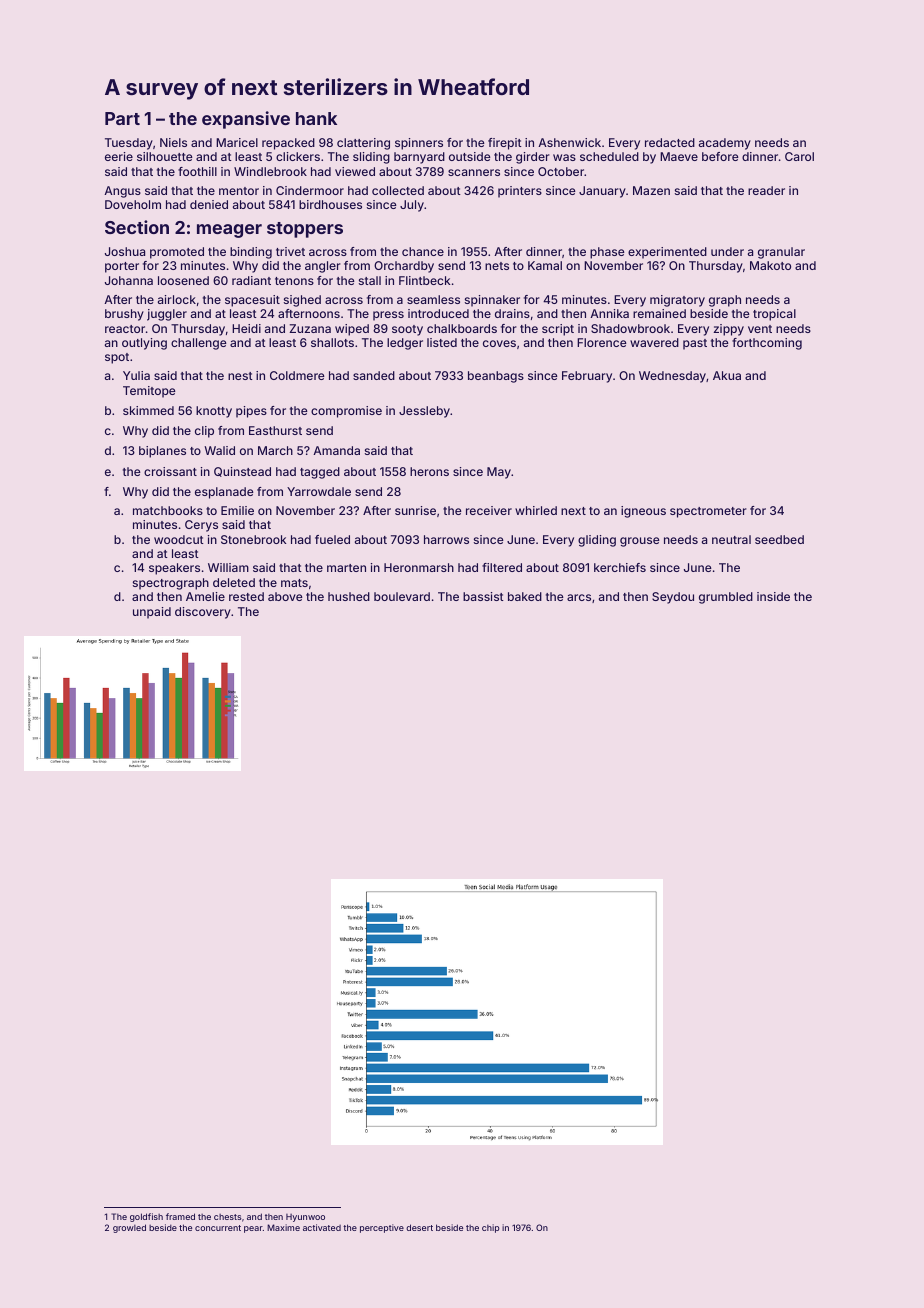 Image resolution: width=924 pixels, height=1308 pixels. What do you see at coordinates (415, 510) in the image?
I see `sunrise` at bounding box center [415, 510].
